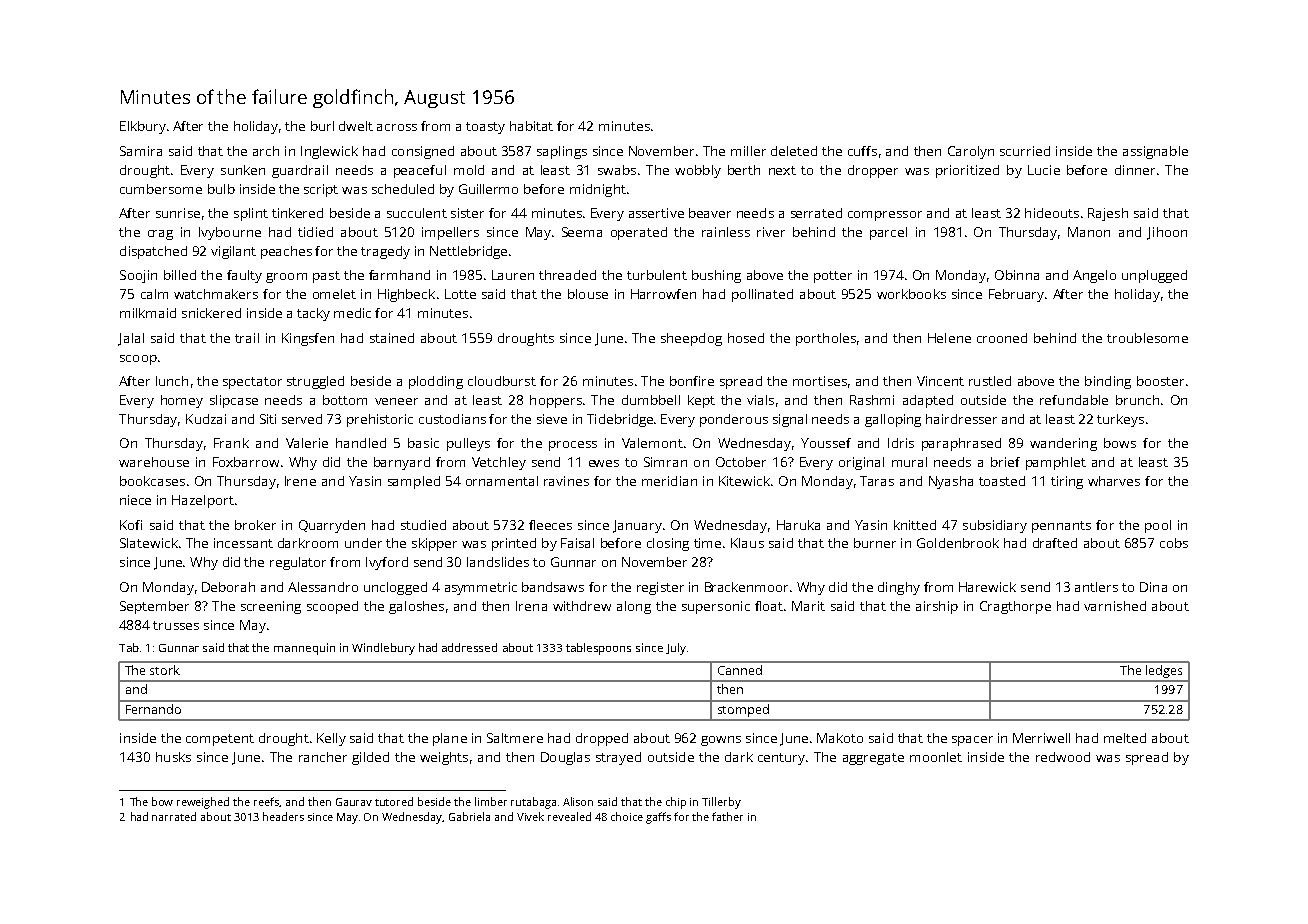  Describe the element at coordinates (515, 738) in the document. I see `Saltmere` at that location.
